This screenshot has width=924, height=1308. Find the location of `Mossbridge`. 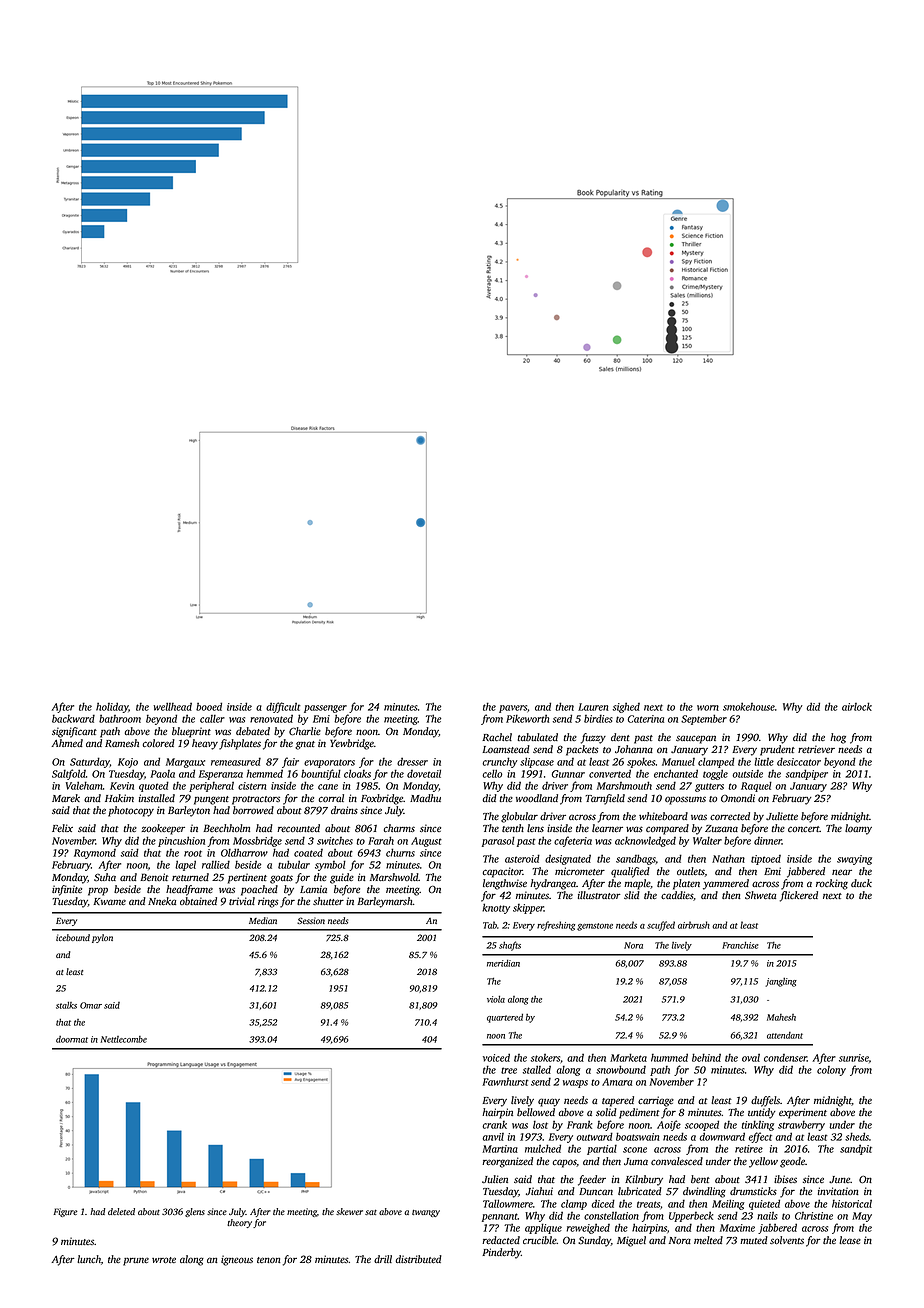

Mossbridge is located at coordinates (257, 841).
